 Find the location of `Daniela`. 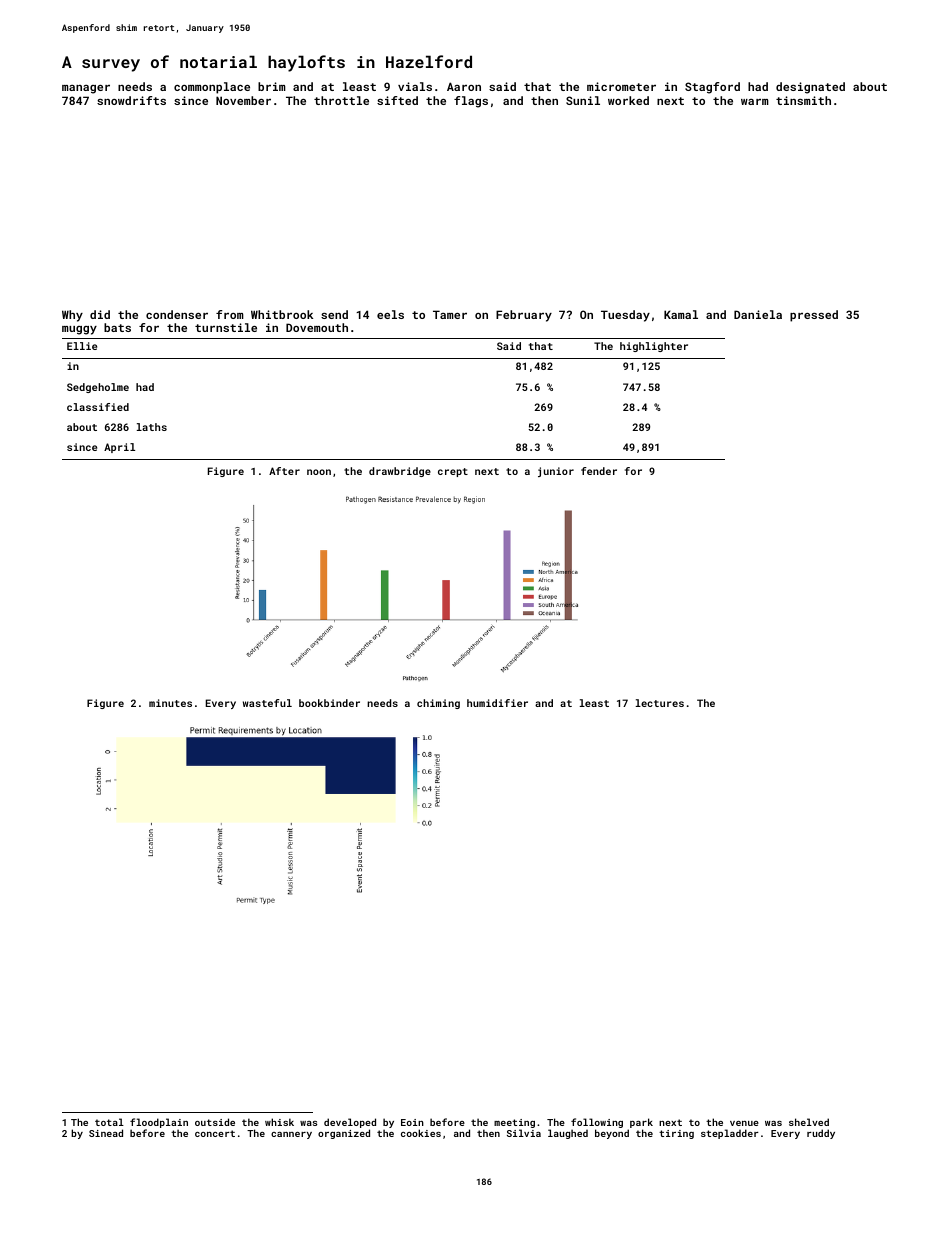

Daniela is located at coordinates (758, 314).
